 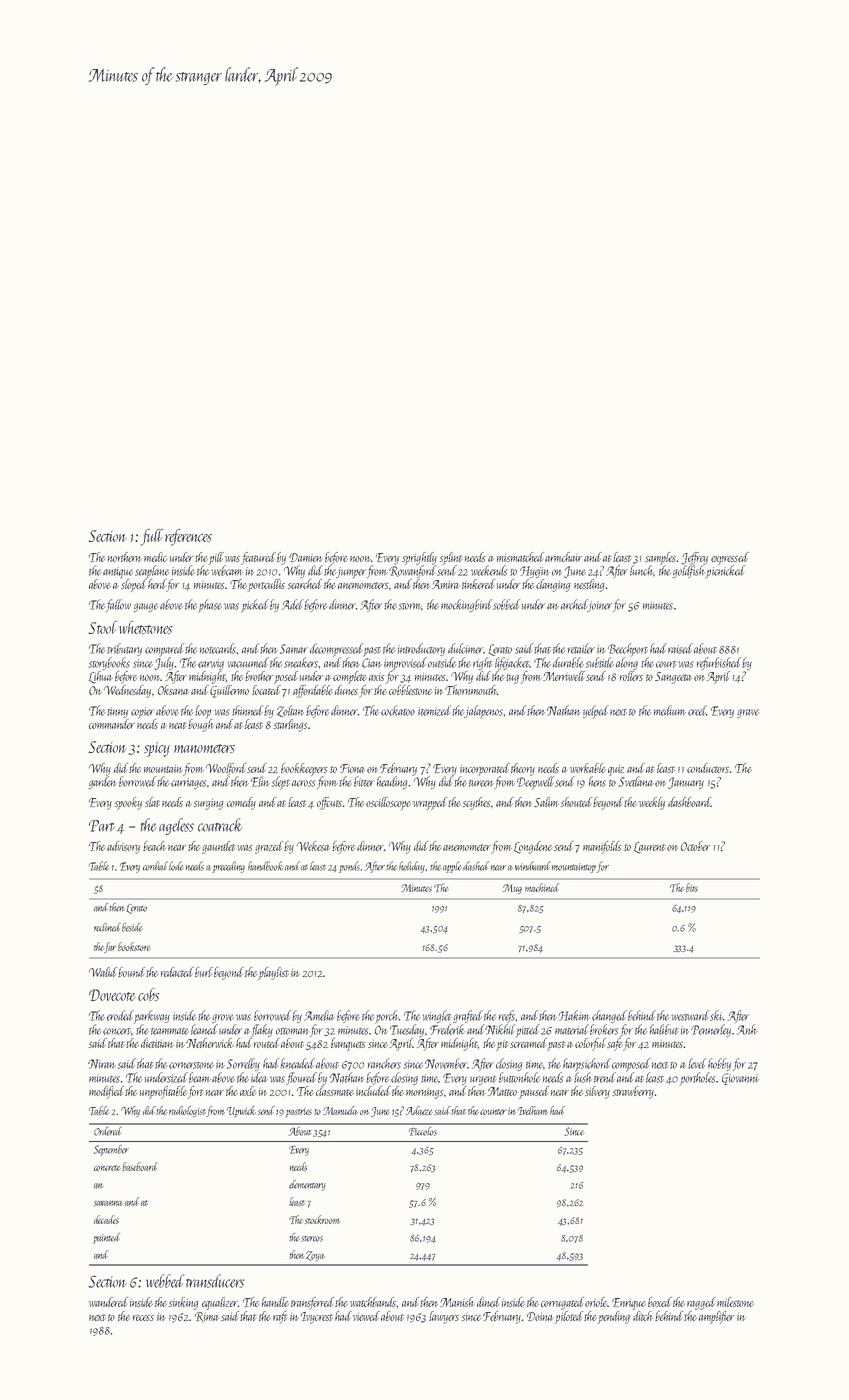 What do you see at coordinates (218, 648) in the screenshot?
I see `notecards` at bounding box center [218, 648].
